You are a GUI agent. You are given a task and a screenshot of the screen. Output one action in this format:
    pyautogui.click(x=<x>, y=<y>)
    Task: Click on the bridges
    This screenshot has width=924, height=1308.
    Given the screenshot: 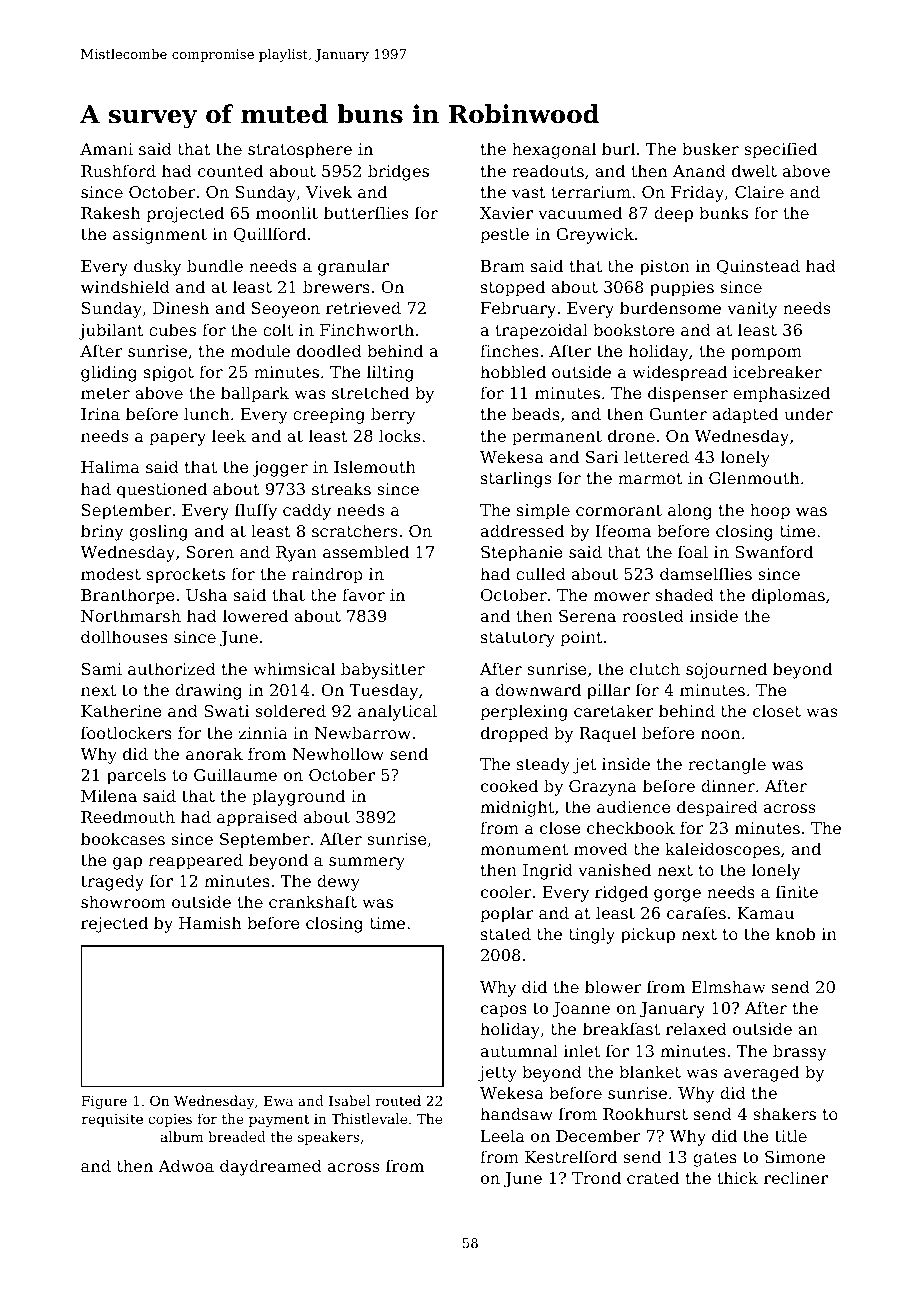 What is the action you would take?
    pyautogui.click(x=398, y=172)
